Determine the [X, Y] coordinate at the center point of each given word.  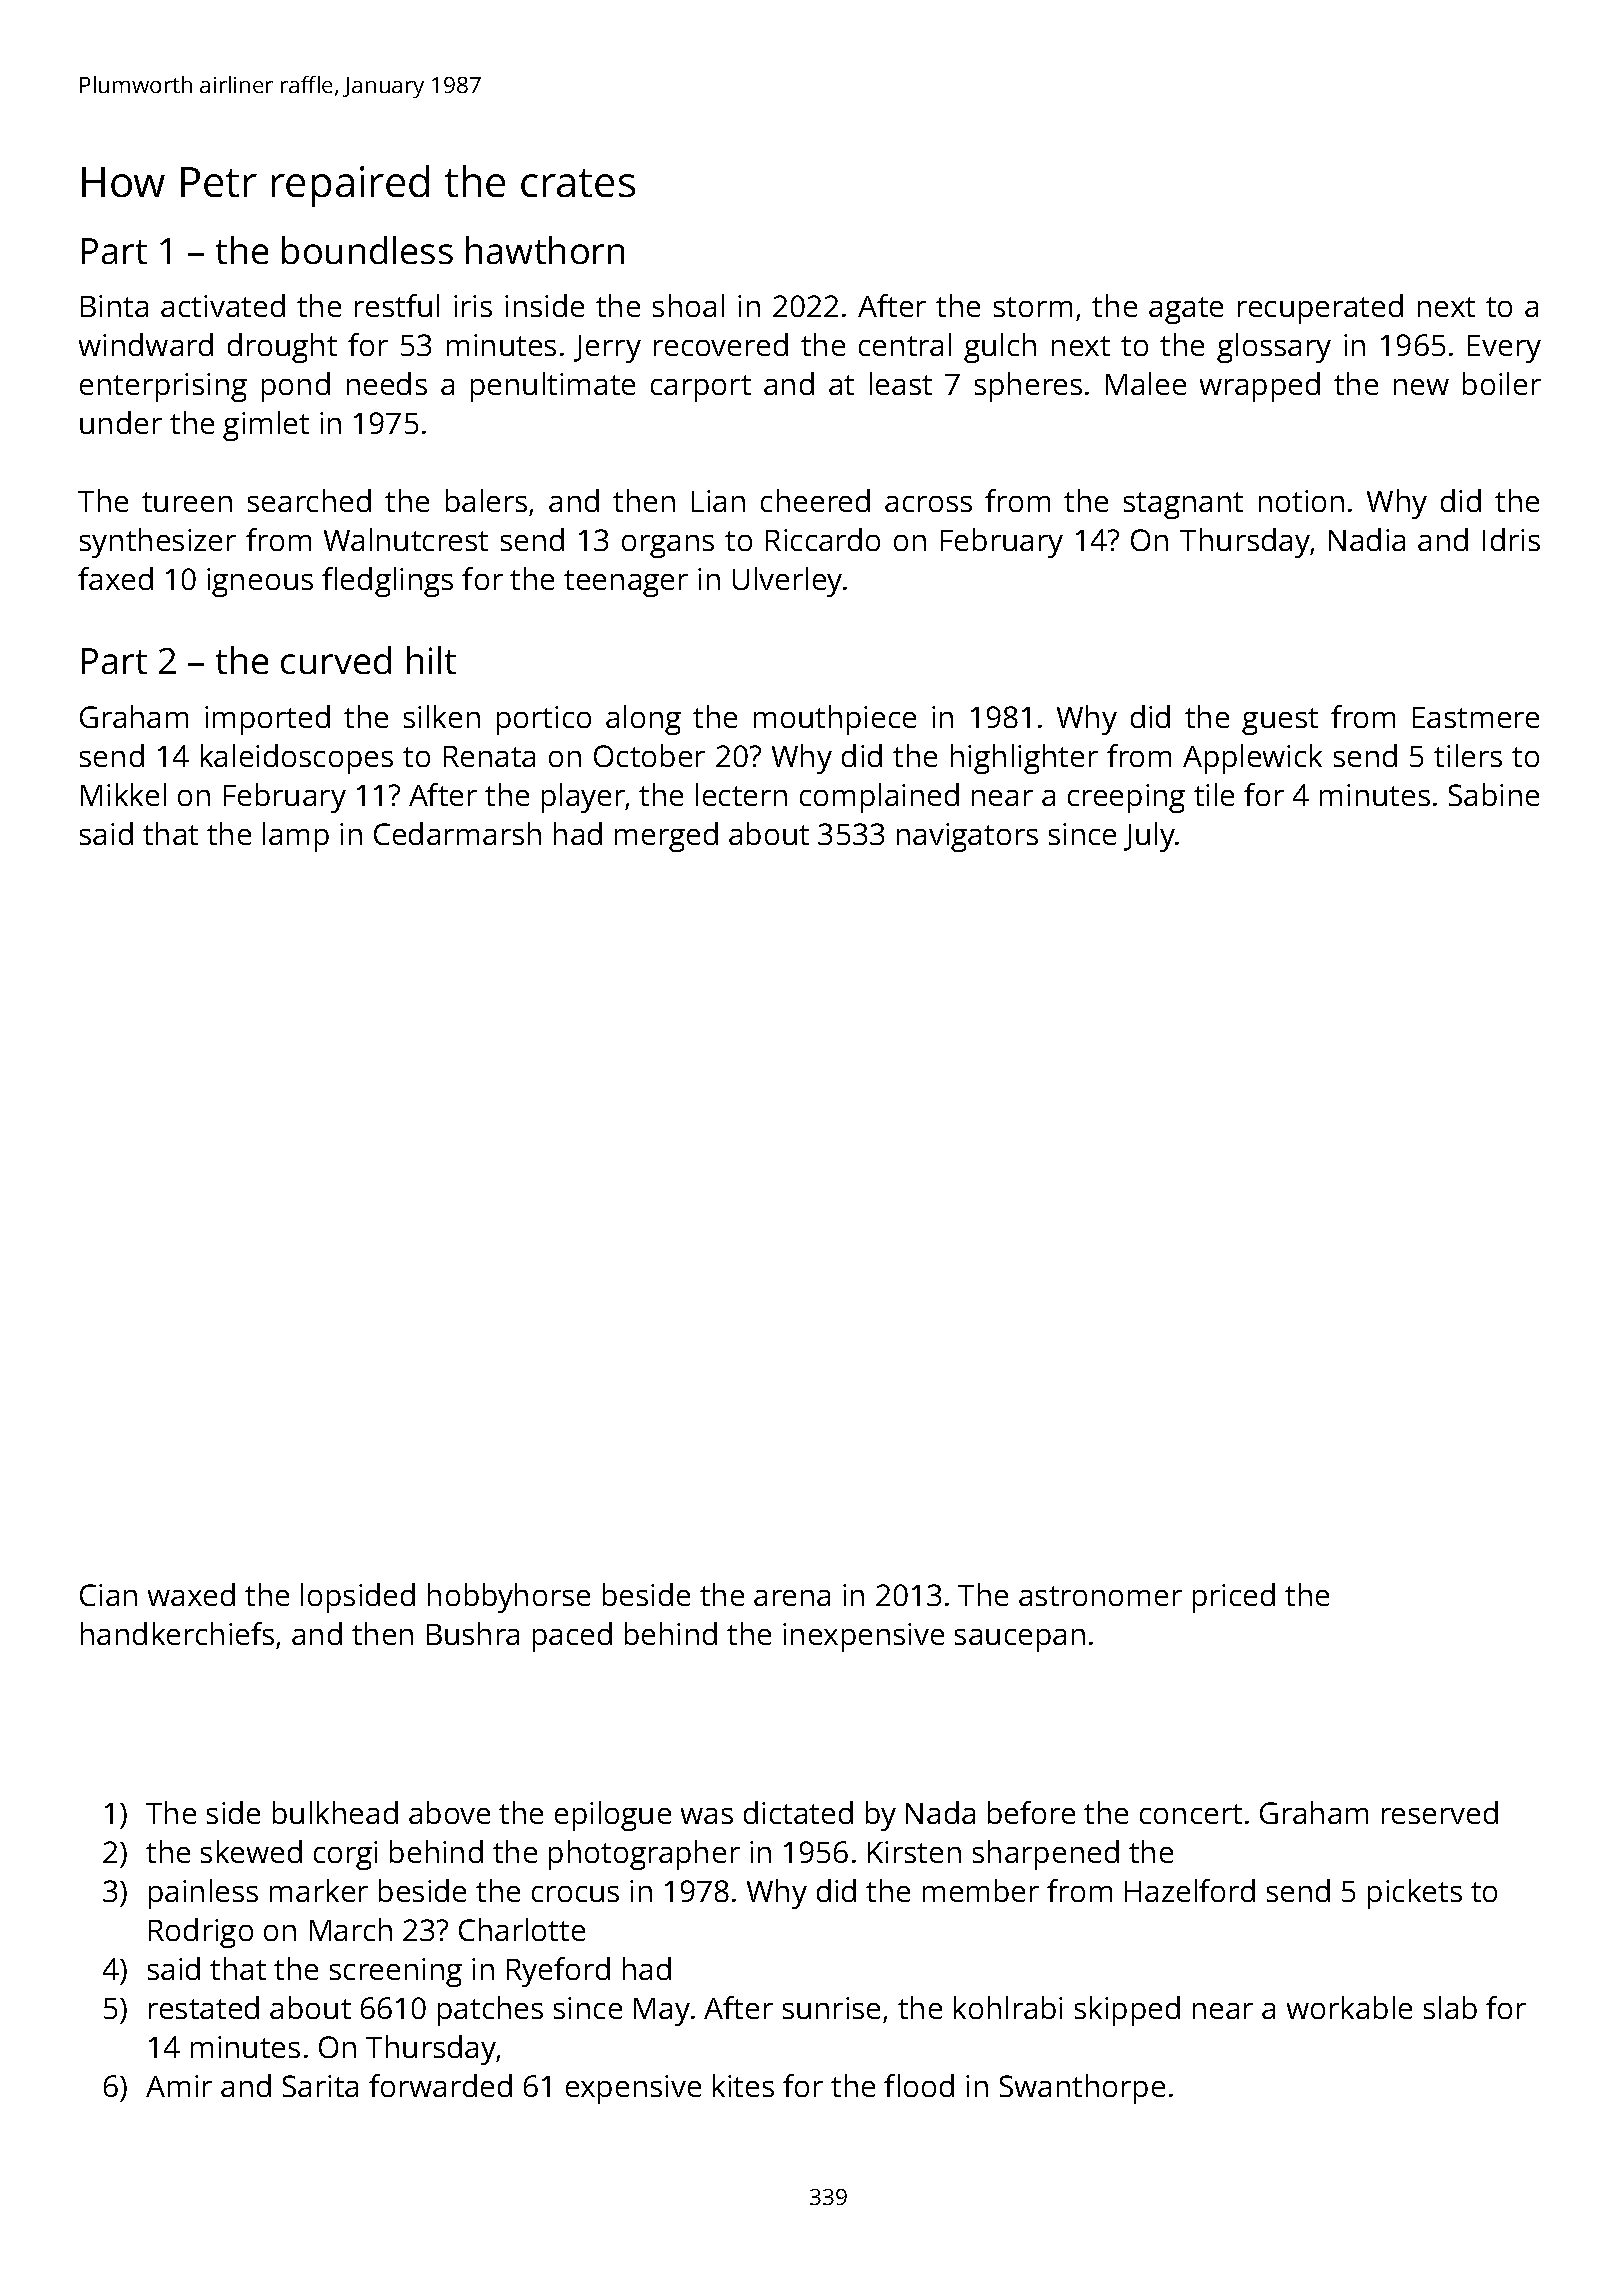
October [649, 755]
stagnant [1183, 505]
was [707, 1816]
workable [1349, 2007]
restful [397, 305]
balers [486, 500]
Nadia [1367, 539]
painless [203, 1894]
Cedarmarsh [457, 833]
